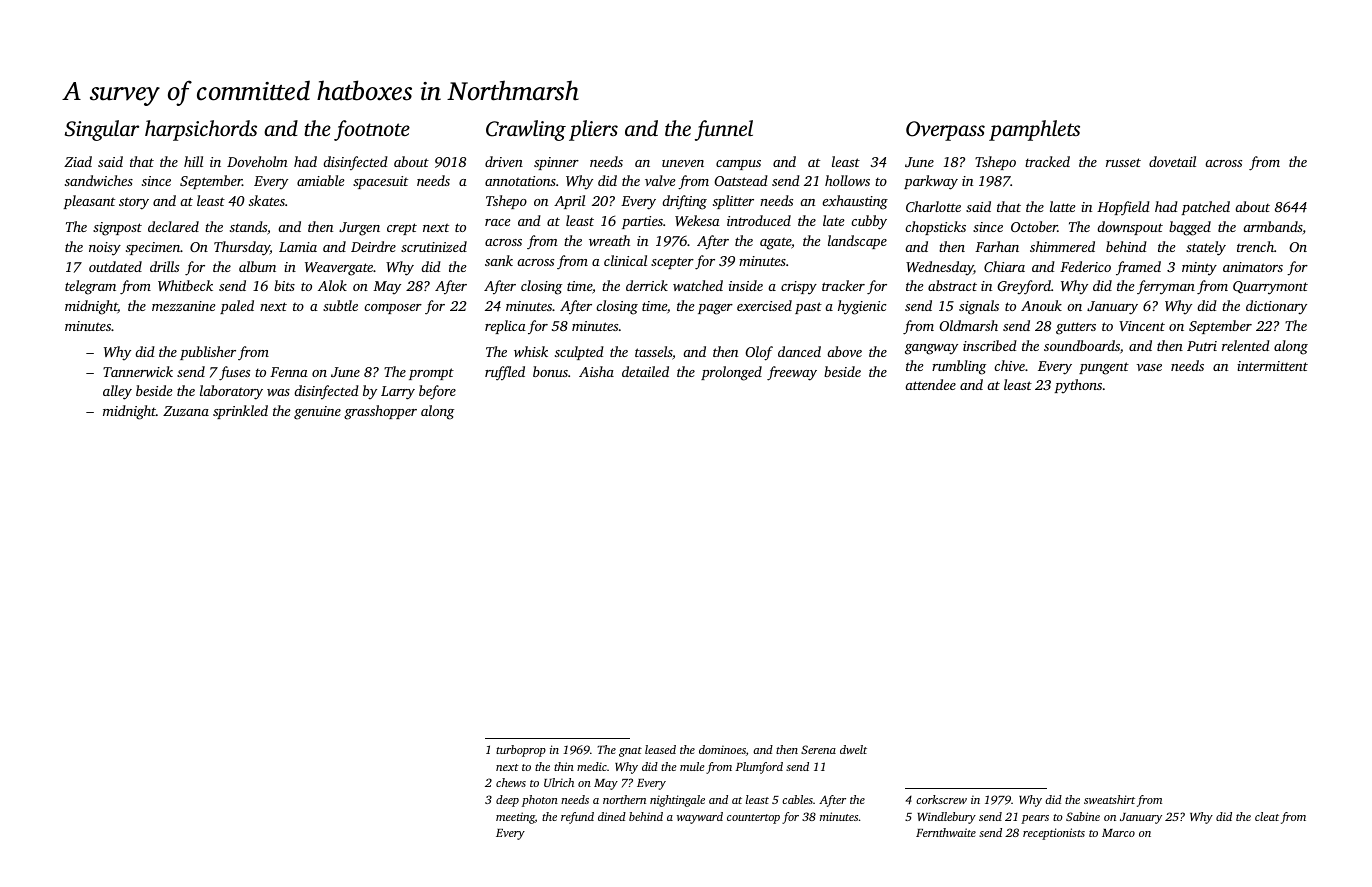 The height and width of the screenshot is (887, 1372). What do you see at coordinates (511, 782) in the screenshot?
I see `chews` at bounding box center [511, 782].
